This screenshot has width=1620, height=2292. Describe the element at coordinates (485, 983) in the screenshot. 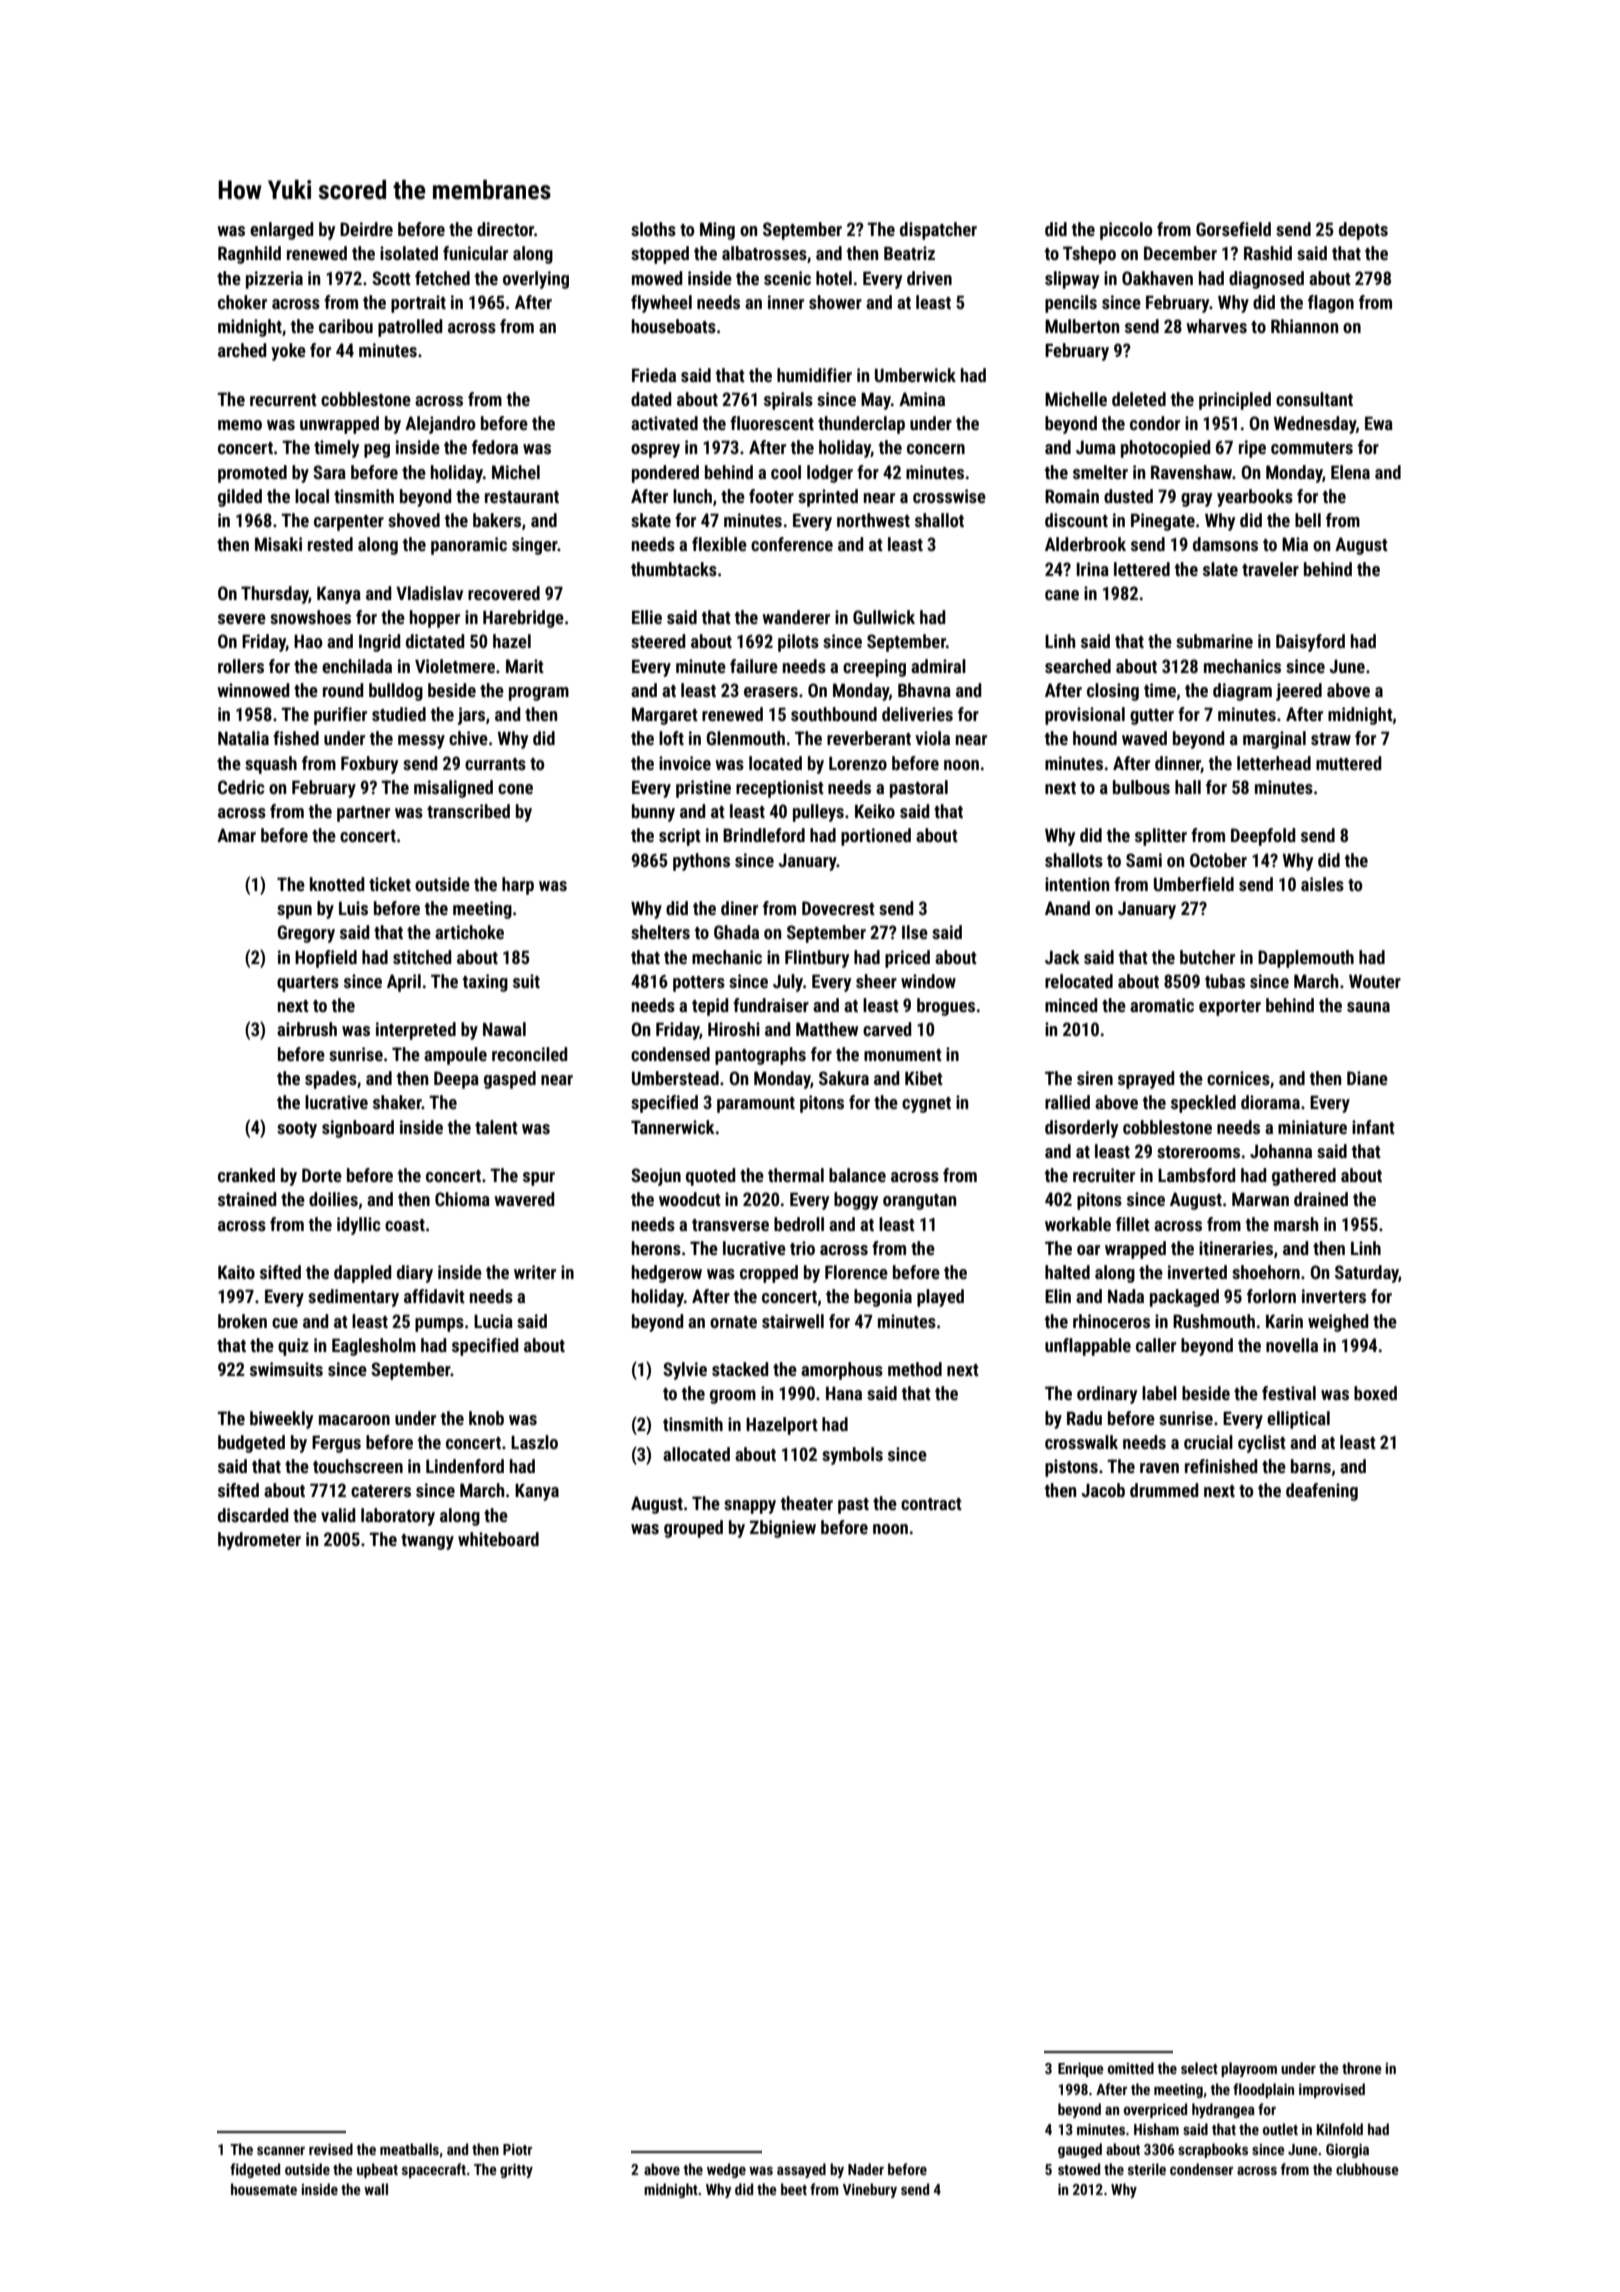

I see `taxing` at that location.
